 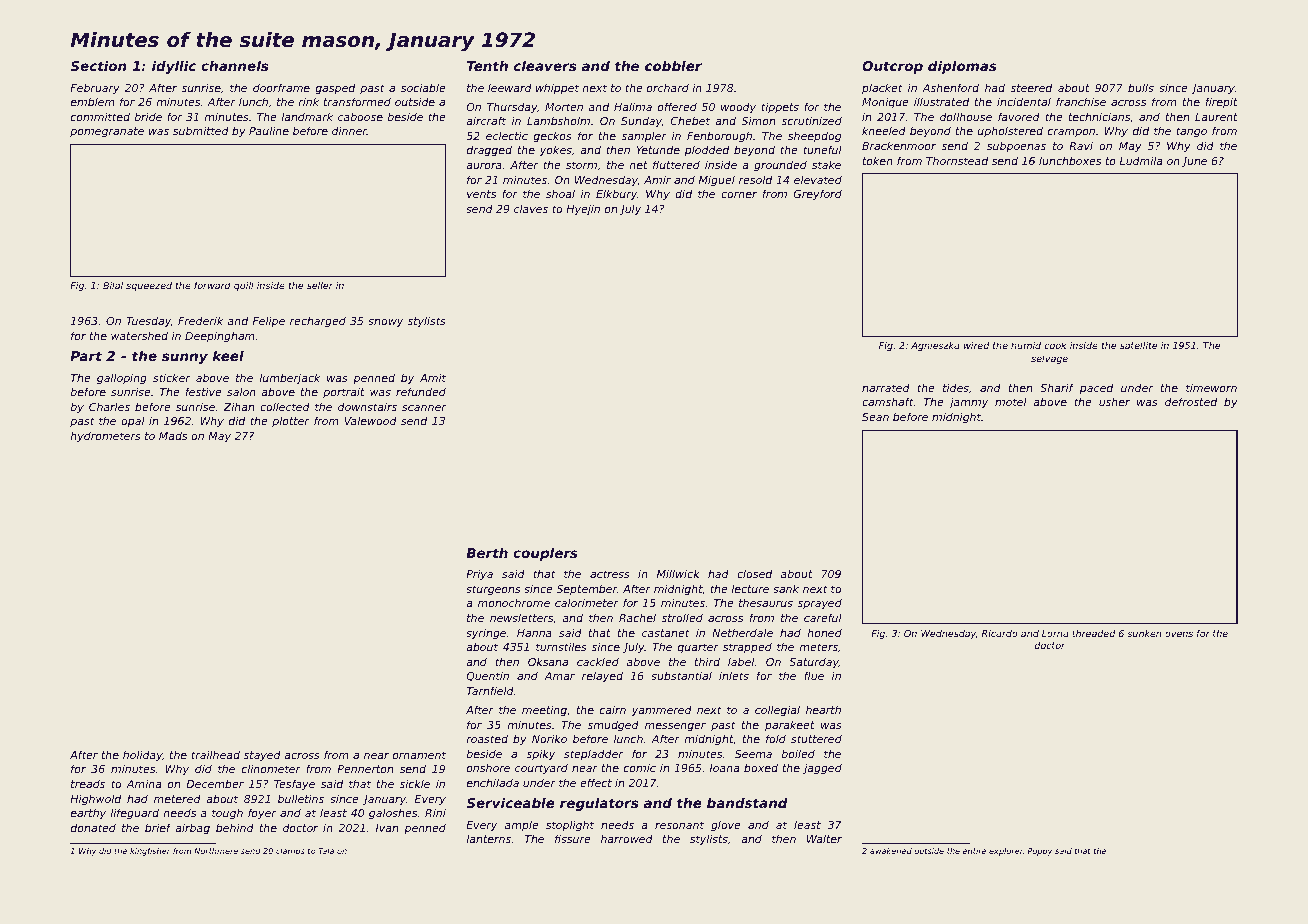 What do you see at coordinates (204, 391) in the screenshot?
I see `festive` at bounding box center [204, 391].
